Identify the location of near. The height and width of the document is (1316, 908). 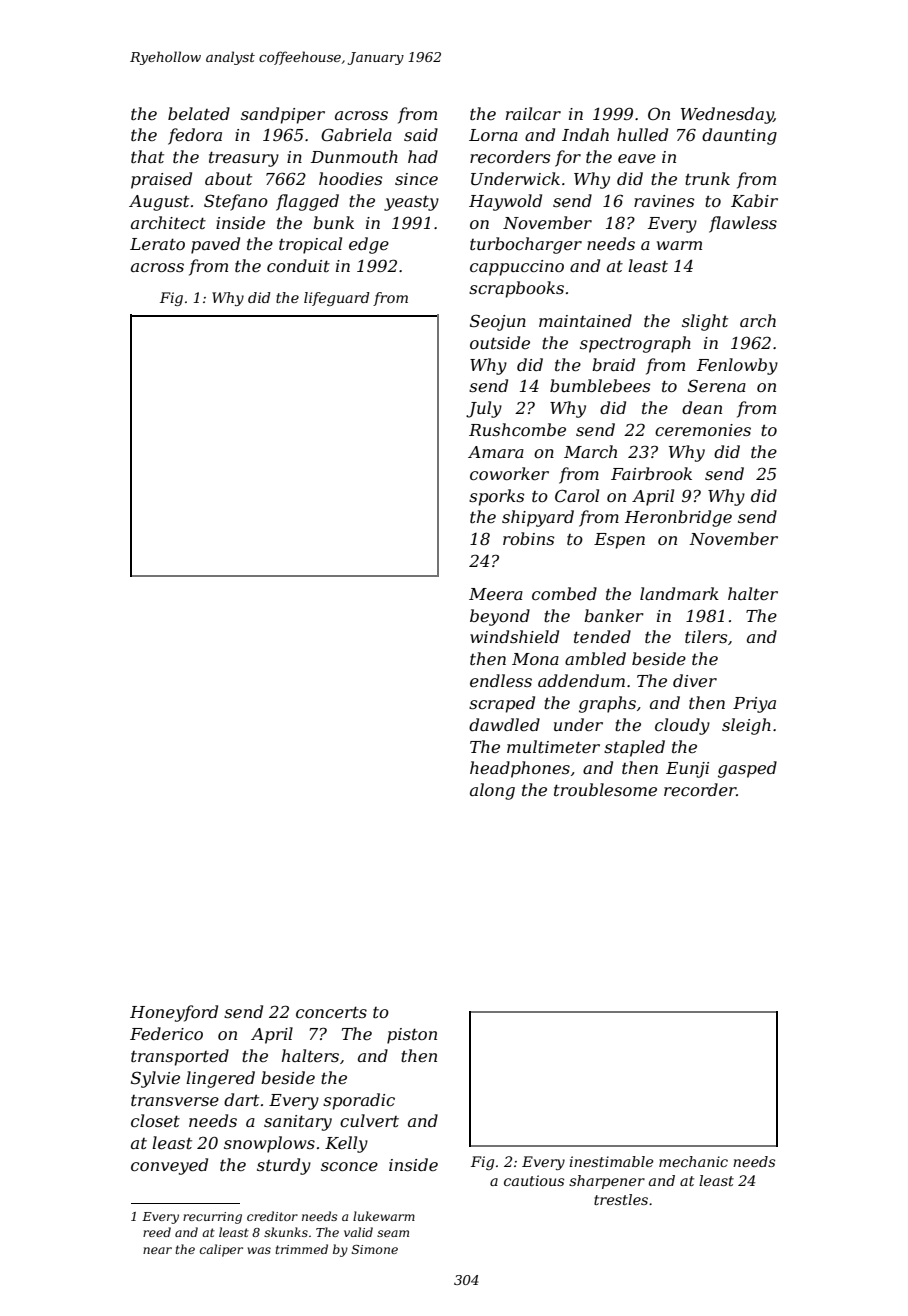
(157, 1250).
